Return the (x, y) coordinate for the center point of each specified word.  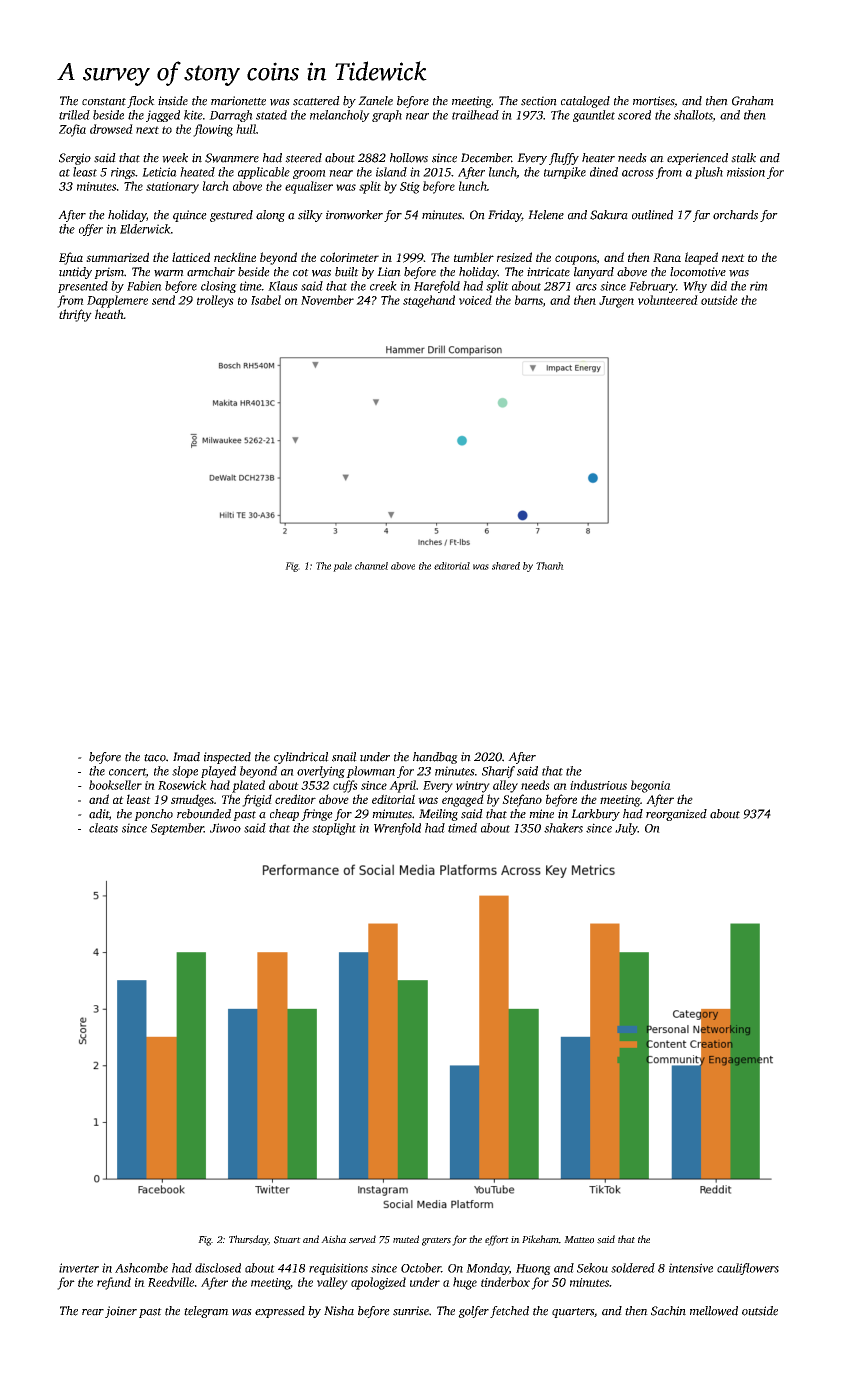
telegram (206, 1312)
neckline (235, 257)
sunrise (411, 1311)
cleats (103, 828)
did (719, 286)
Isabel (266, 300)
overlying (321, 772)
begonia (651, 786)
